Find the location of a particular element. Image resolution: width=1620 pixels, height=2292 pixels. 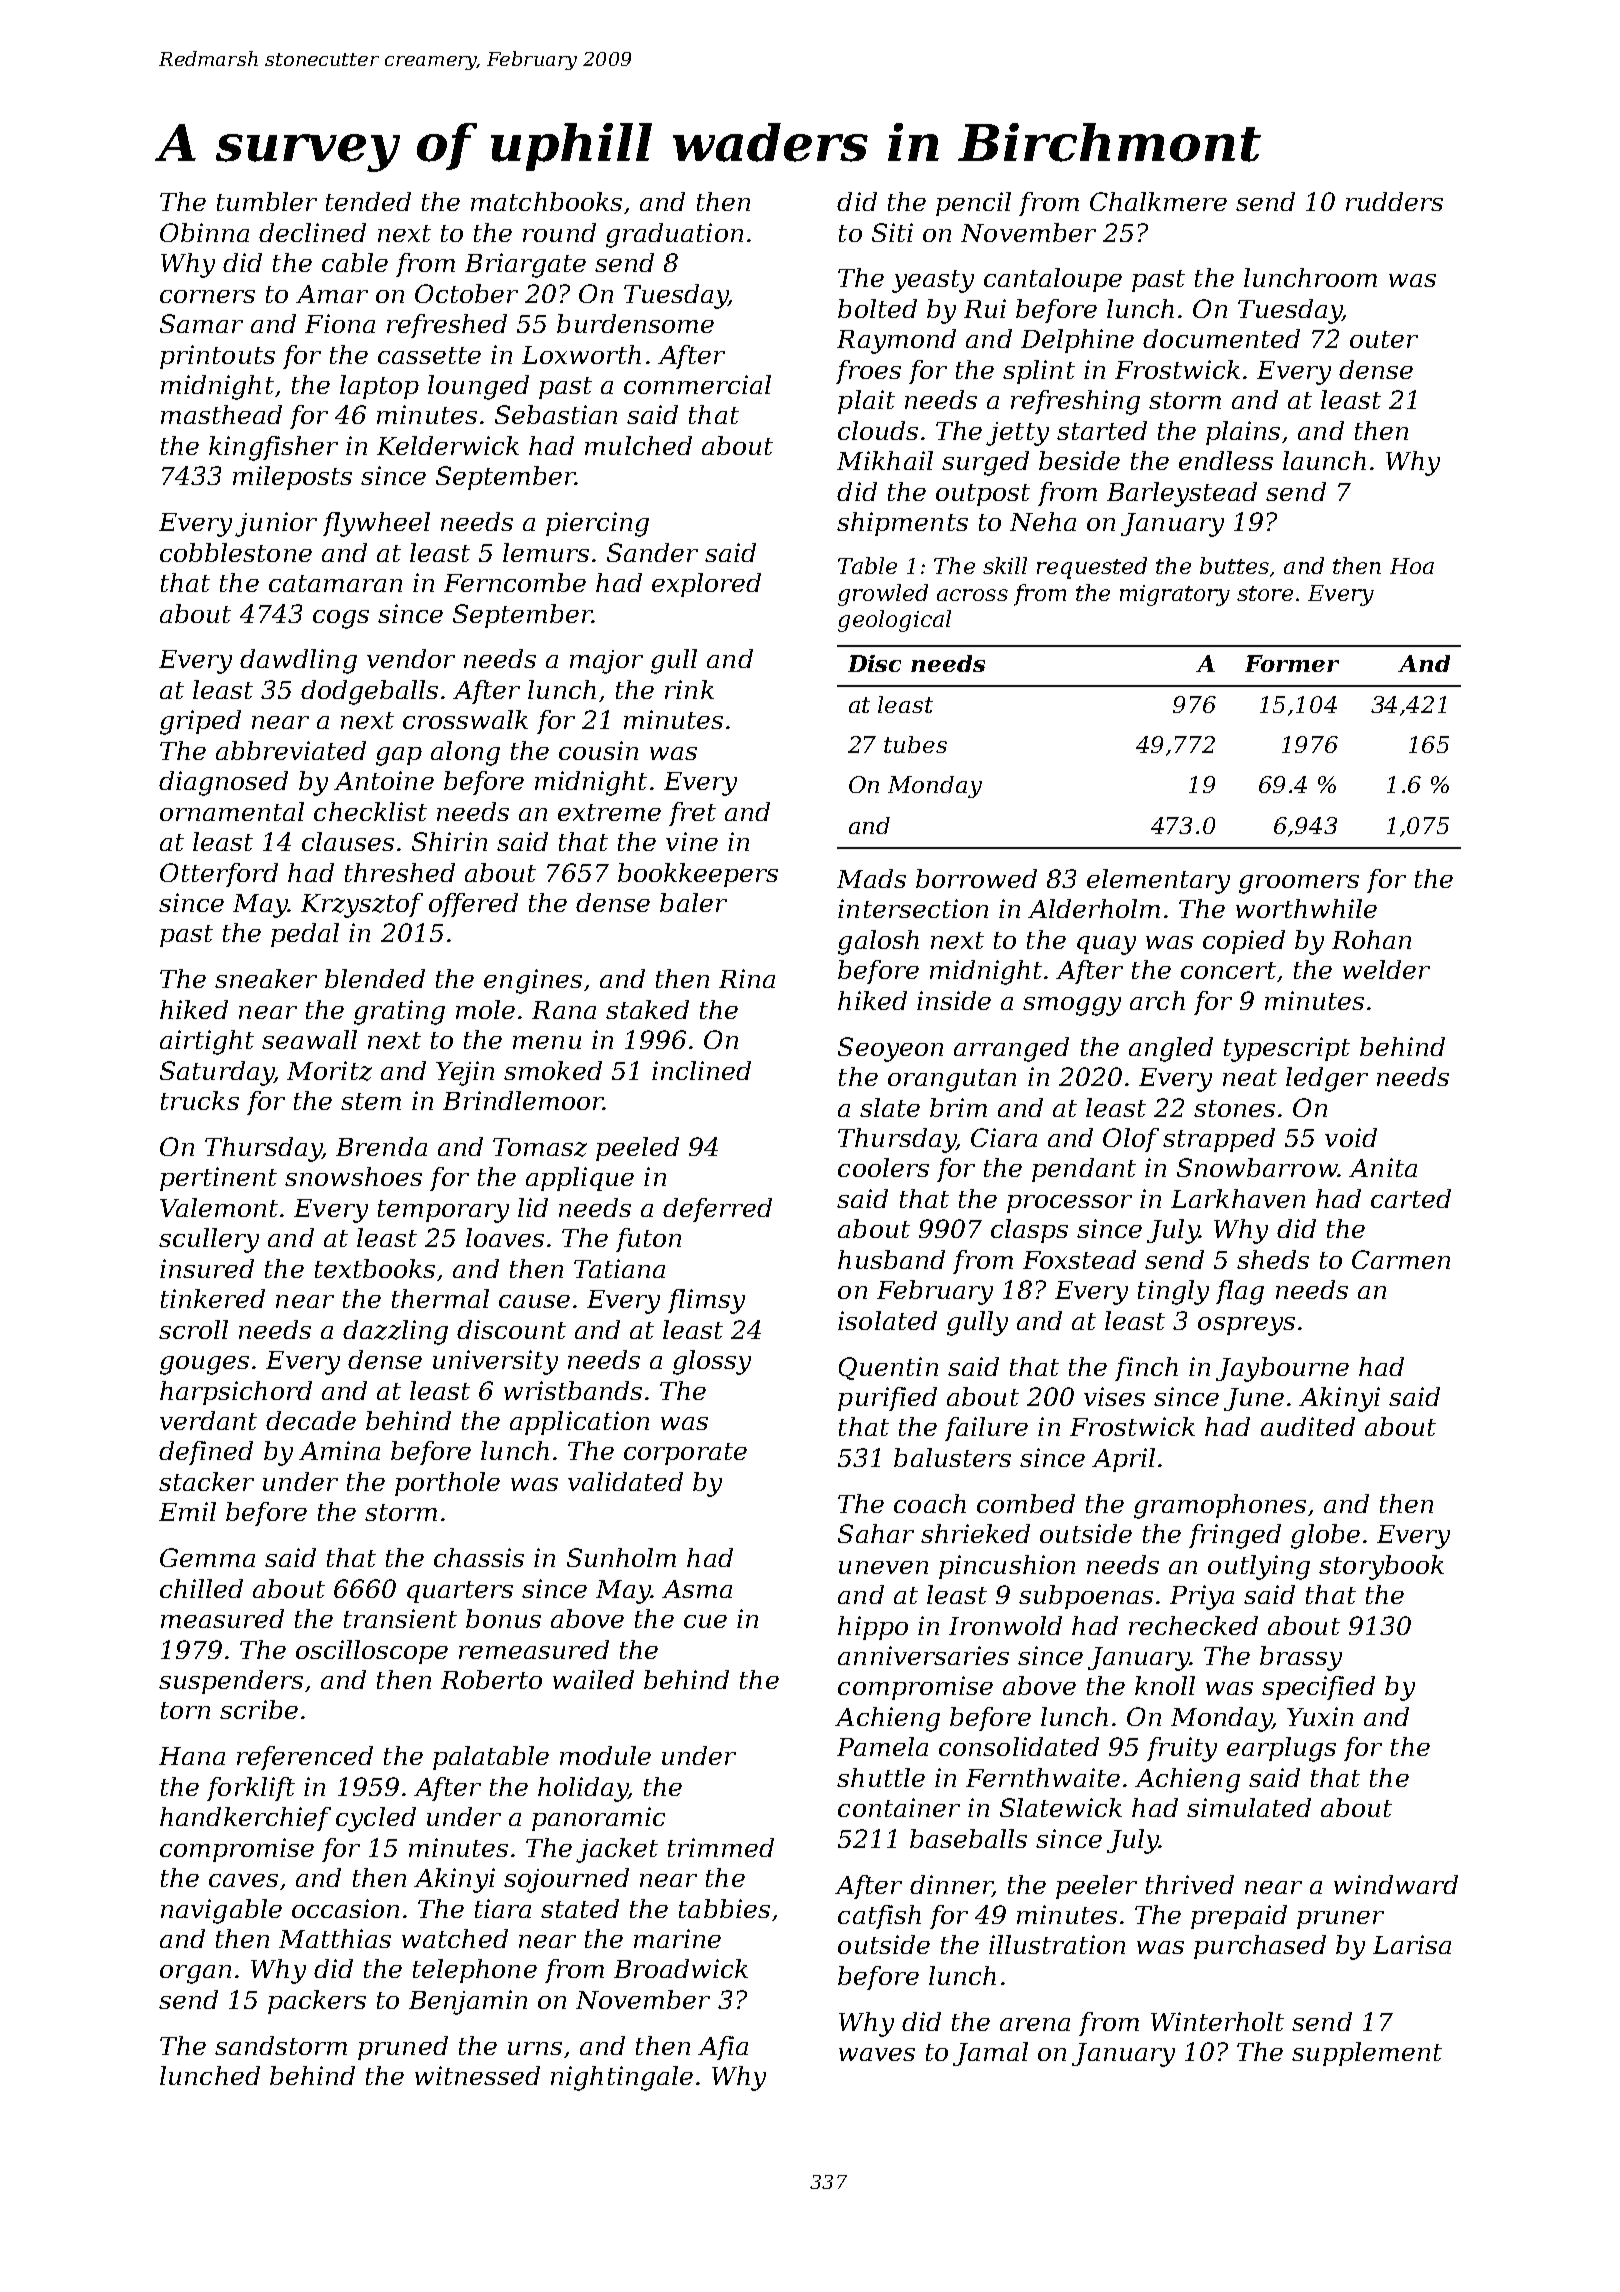

Hoa is located at coordinates (1412, 566).
